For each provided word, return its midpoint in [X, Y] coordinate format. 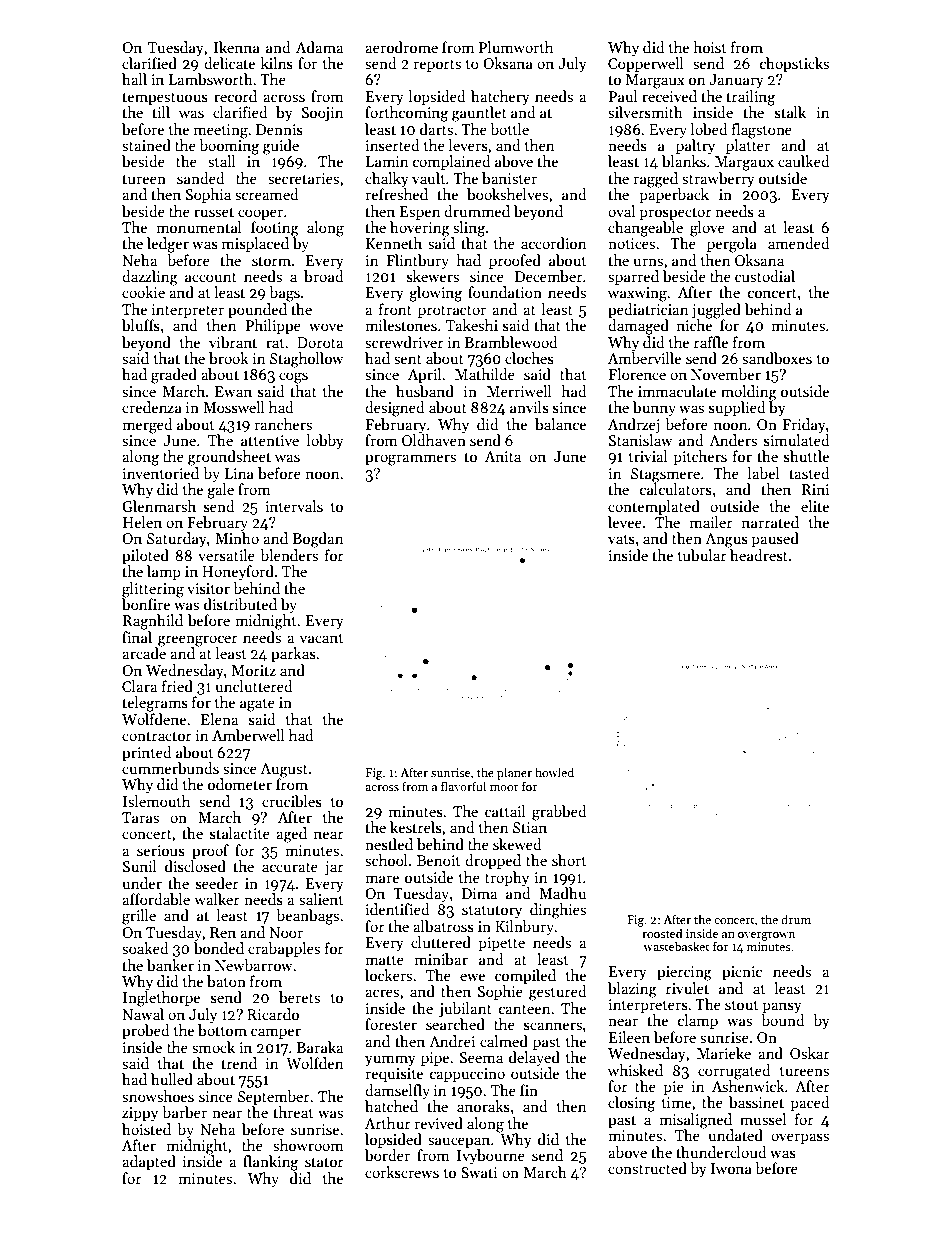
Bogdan [318, 540]
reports [437, 66]
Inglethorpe [161, 999]
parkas [293, 654]
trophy [507, 878]
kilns [277, 63]
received [669, 96]
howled [554, 772]
